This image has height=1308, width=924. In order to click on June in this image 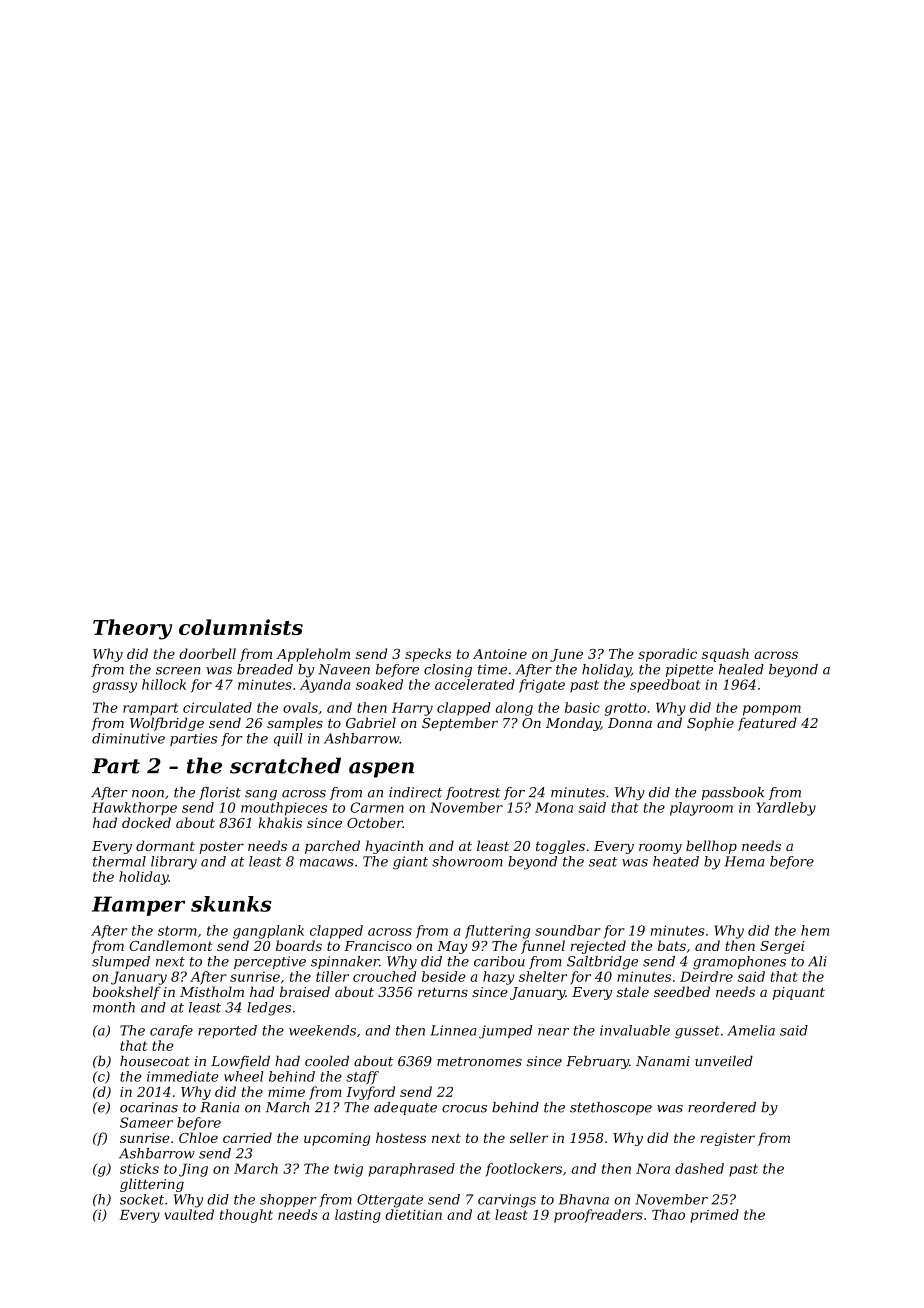, I will do `click(566, 655)`.
